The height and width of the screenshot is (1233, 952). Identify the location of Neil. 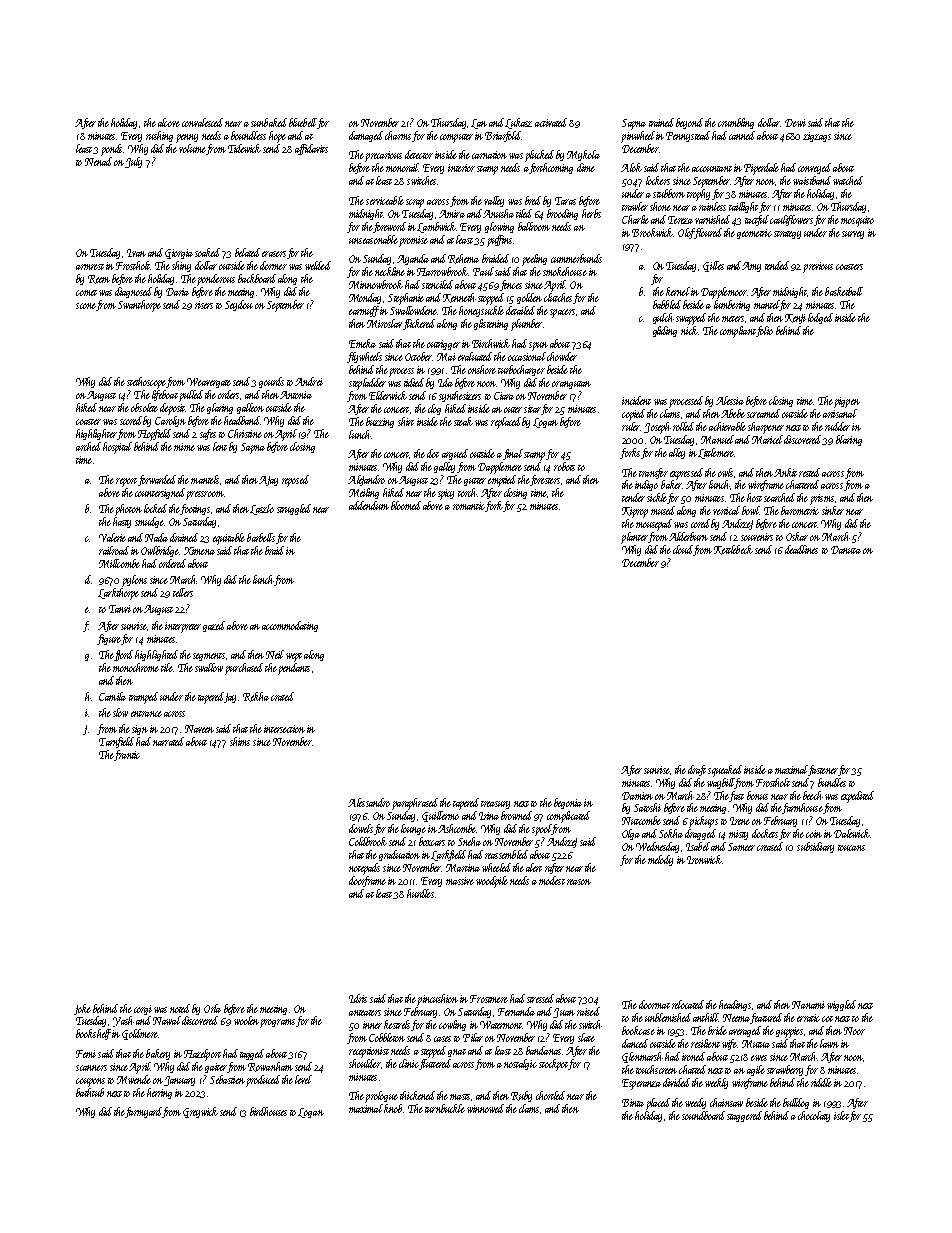
(275, 654).
